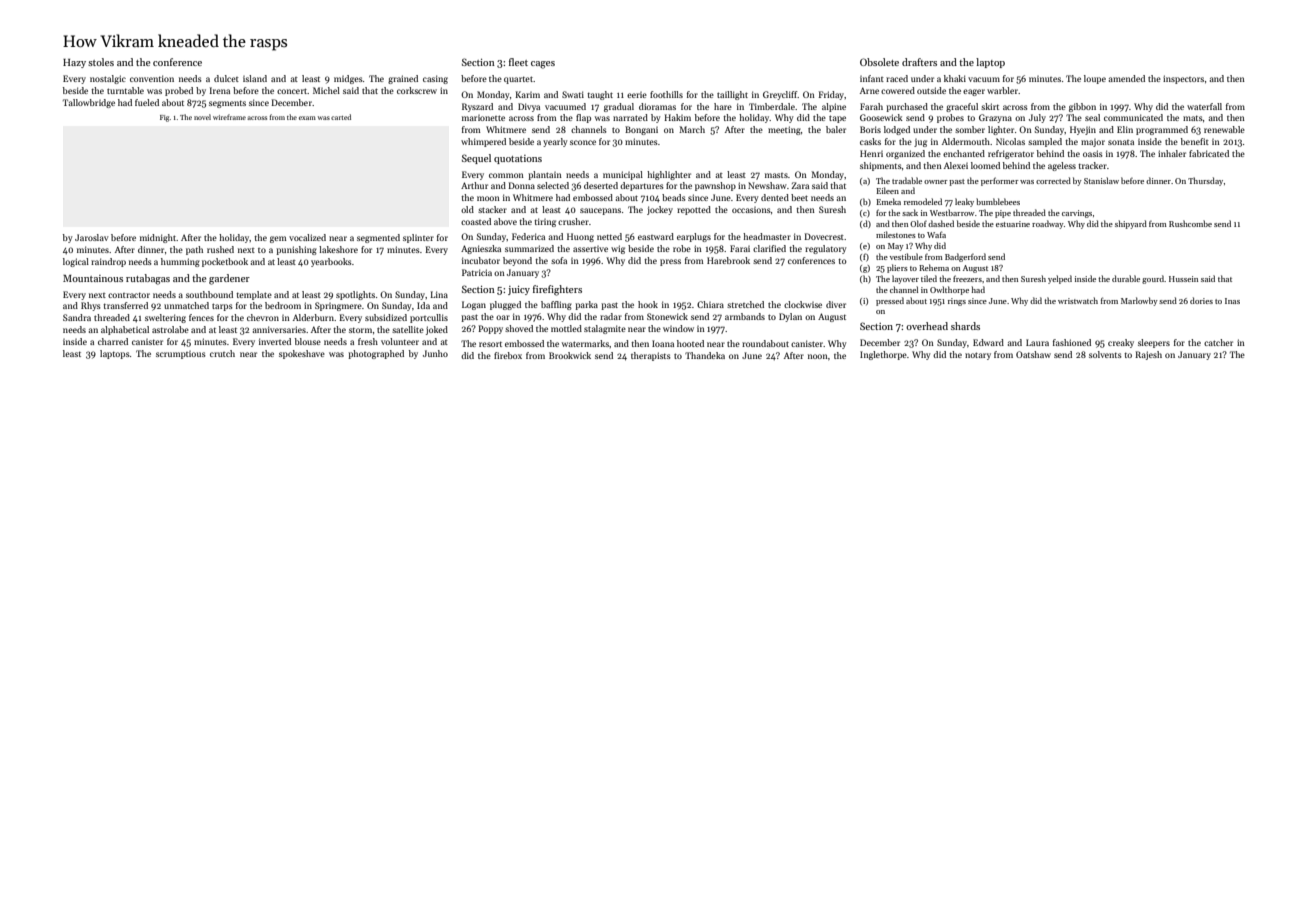 The height and width of the screenshot is (924, 1308). What do you see at coordinates (694, 210) in the screenshot?
I see `repotted` at bounding box center [694, 210].
